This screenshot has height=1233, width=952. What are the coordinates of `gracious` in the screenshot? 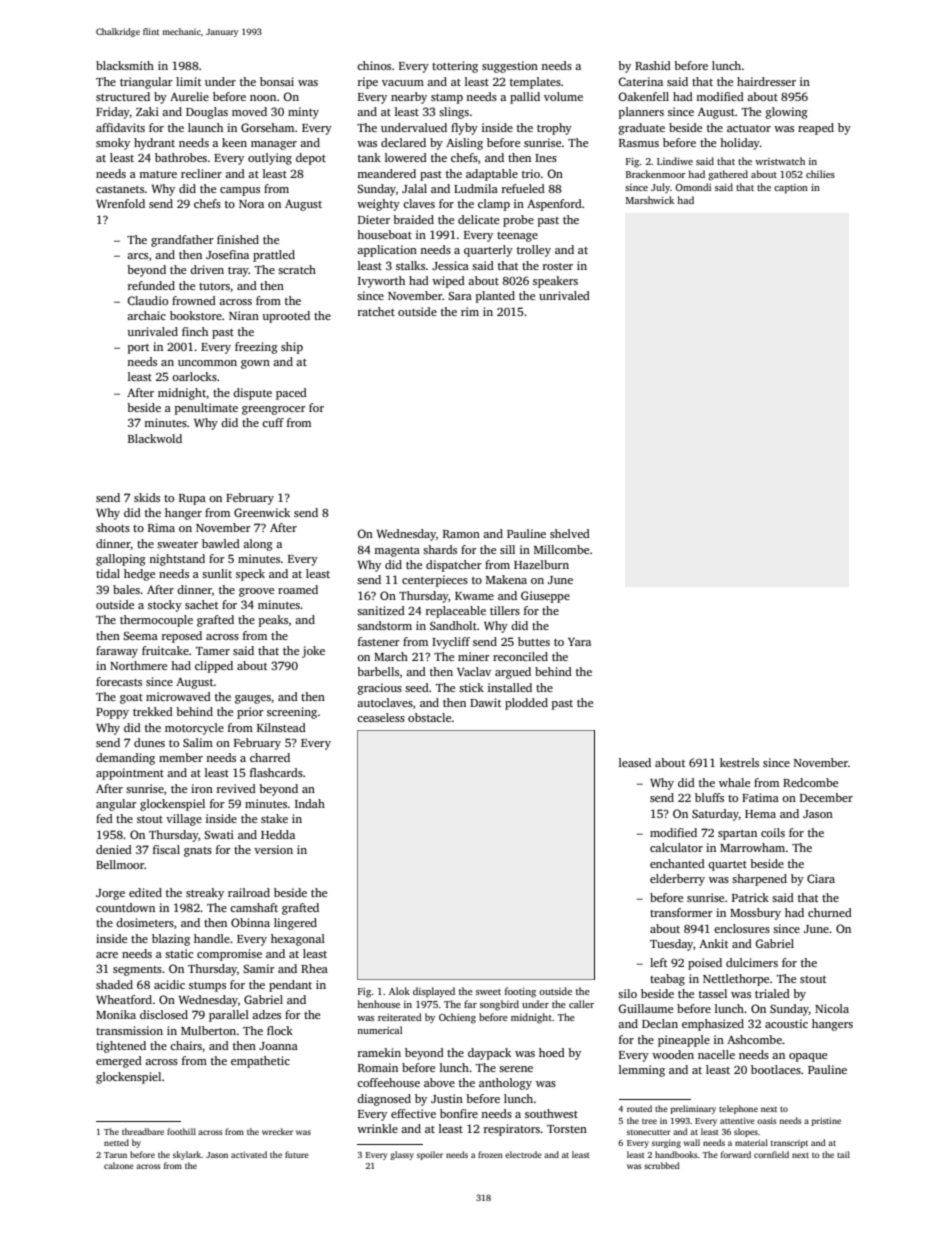 It's located at (380, 689).
